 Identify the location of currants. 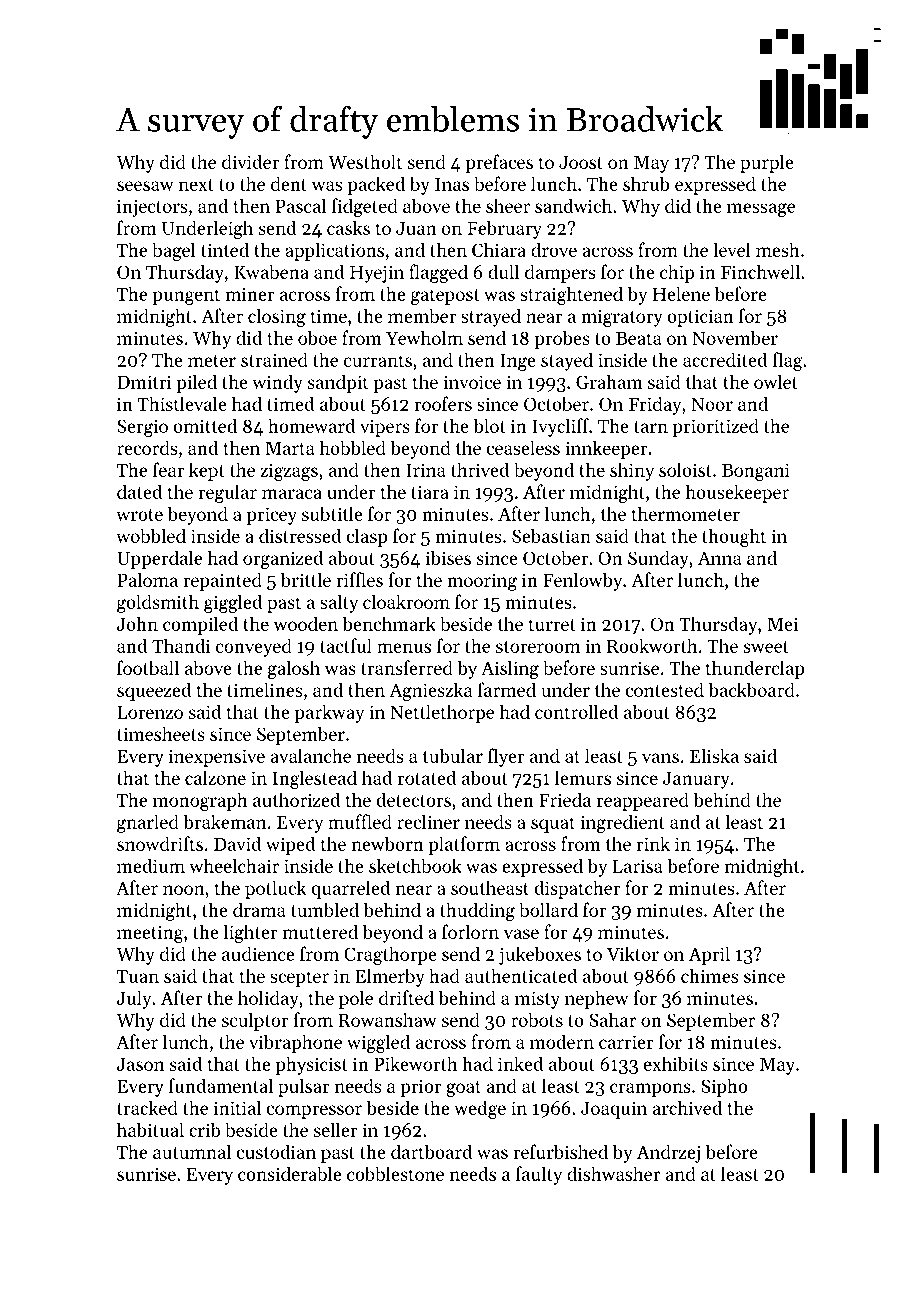
(378, 361).
